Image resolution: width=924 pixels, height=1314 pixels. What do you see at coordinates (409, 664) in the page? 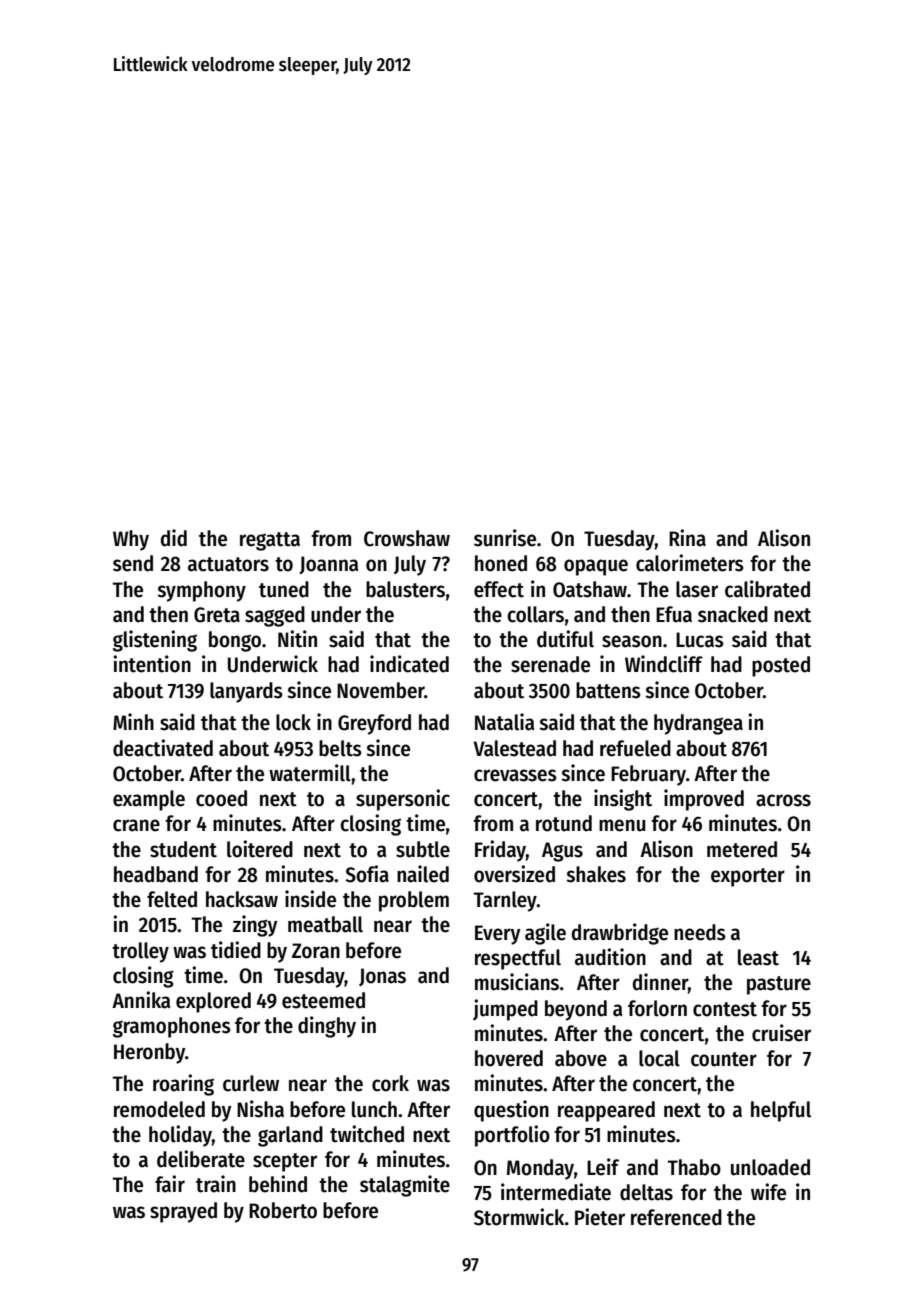
I see `indicated` at bounding box center [409, 664].
